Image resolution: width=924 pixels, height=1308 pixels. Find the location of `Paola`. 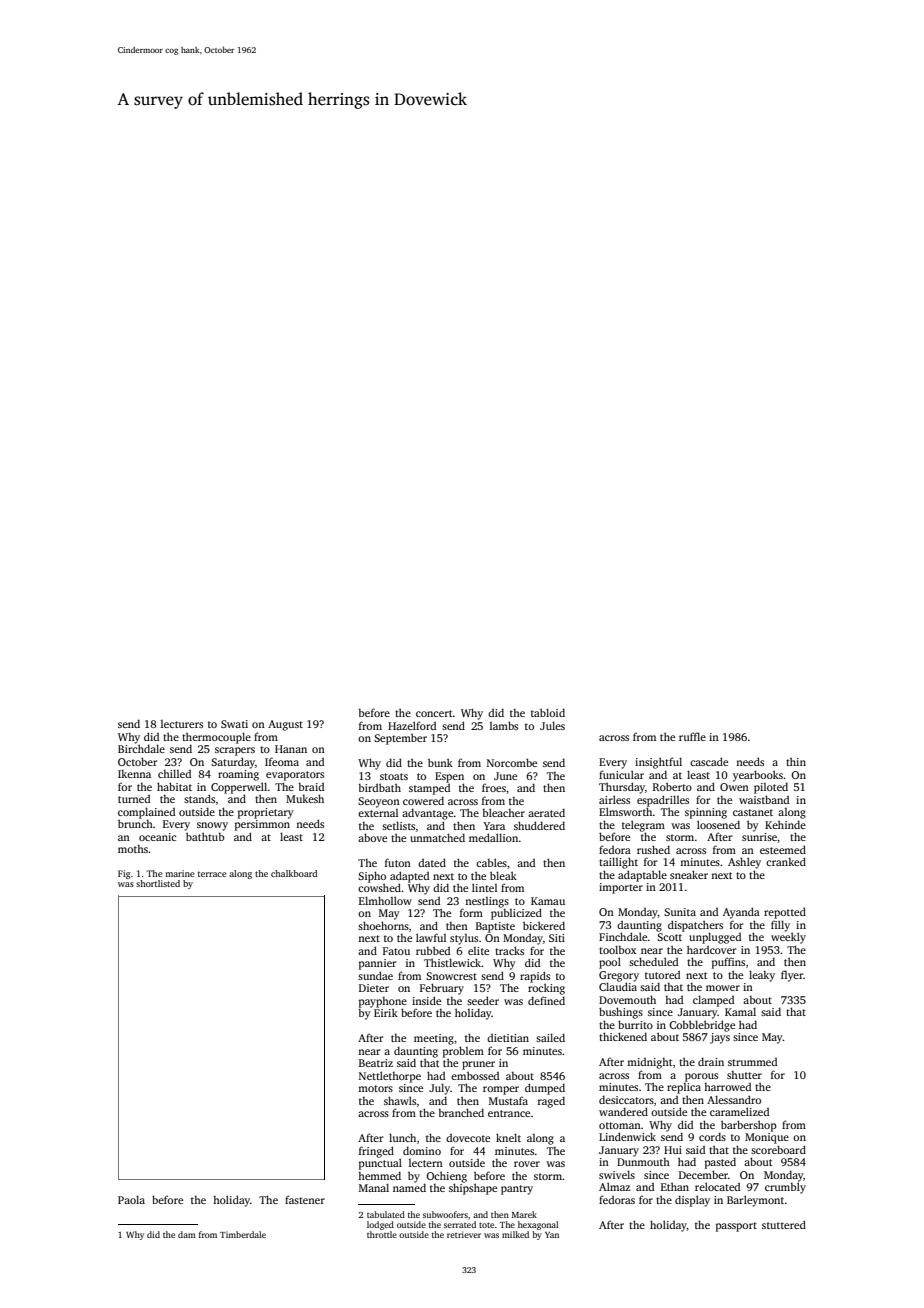

Paola is located at coordinates (131, 1199).
